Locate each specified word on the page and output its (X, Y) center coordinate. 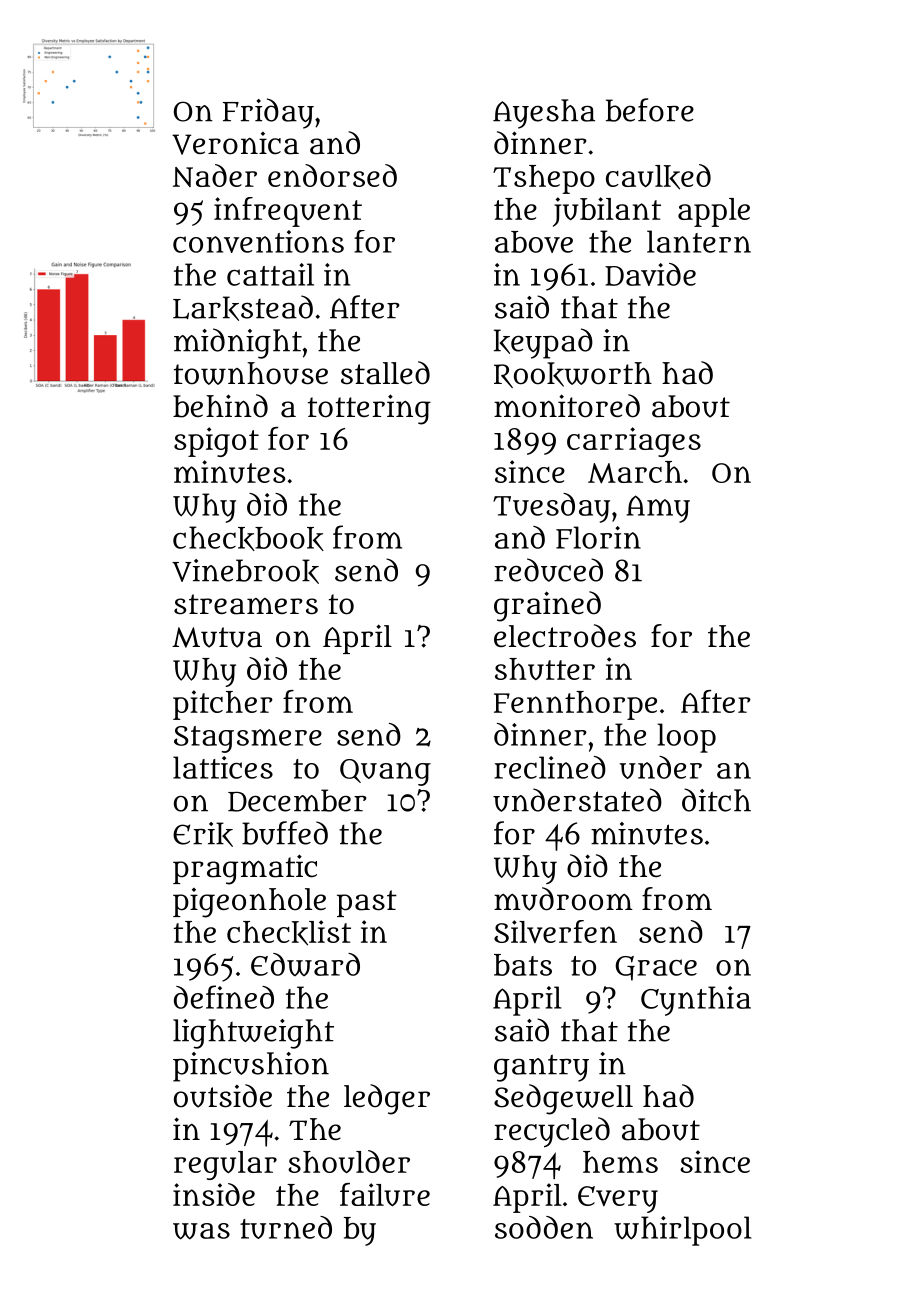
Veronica (235, 143)
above (534, 242)
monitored (567, 406)
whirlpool (682, 1231)
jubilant (607, 212)
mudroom (563, 899)
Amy (658, 509)
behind (220, 406)
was (201, 1231)
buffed (285, 833)
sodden (544, 1227)
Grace (656, 968)
